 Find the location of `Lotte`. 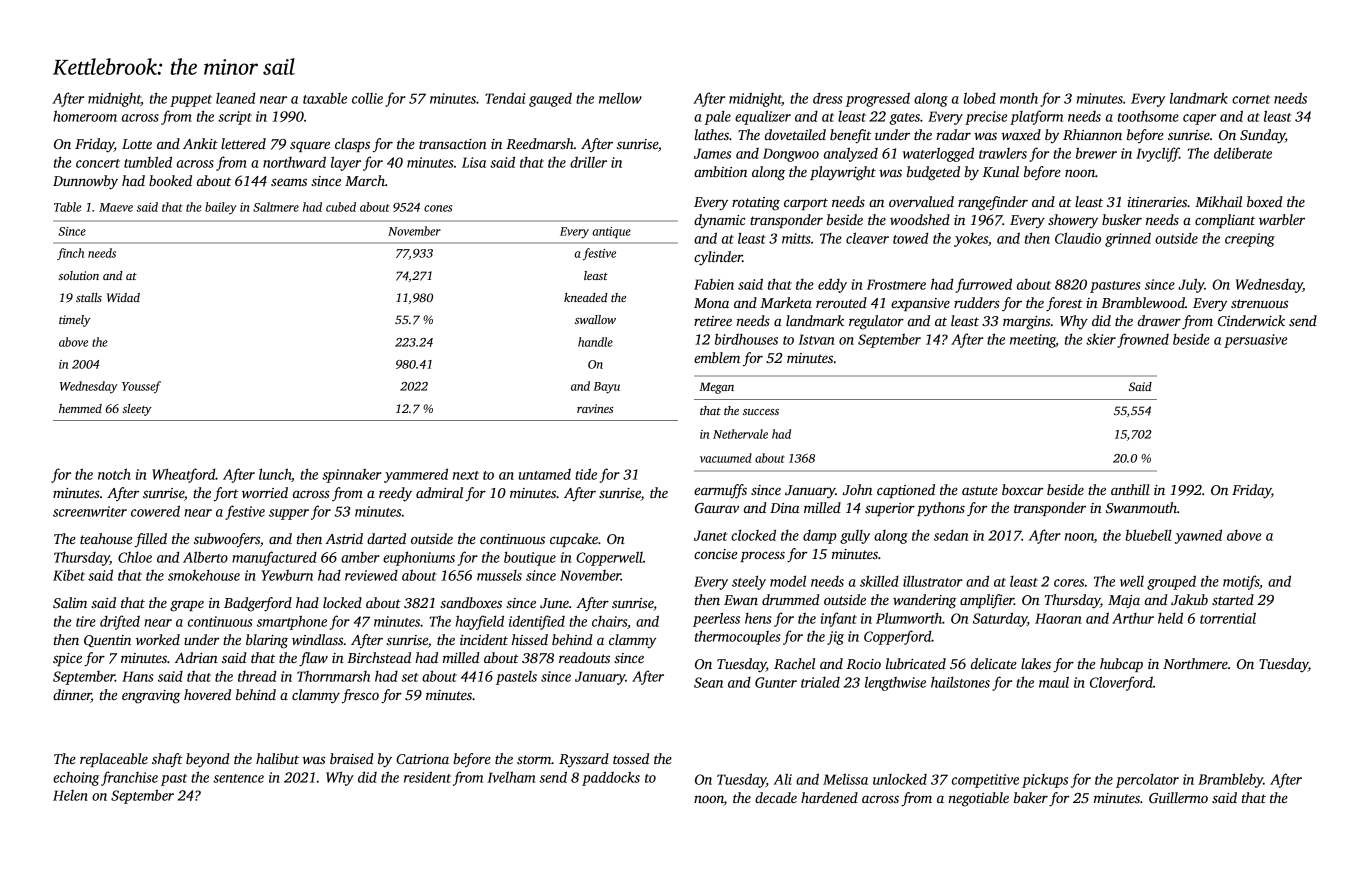

Lotte is located at coordinates (137, 144).
